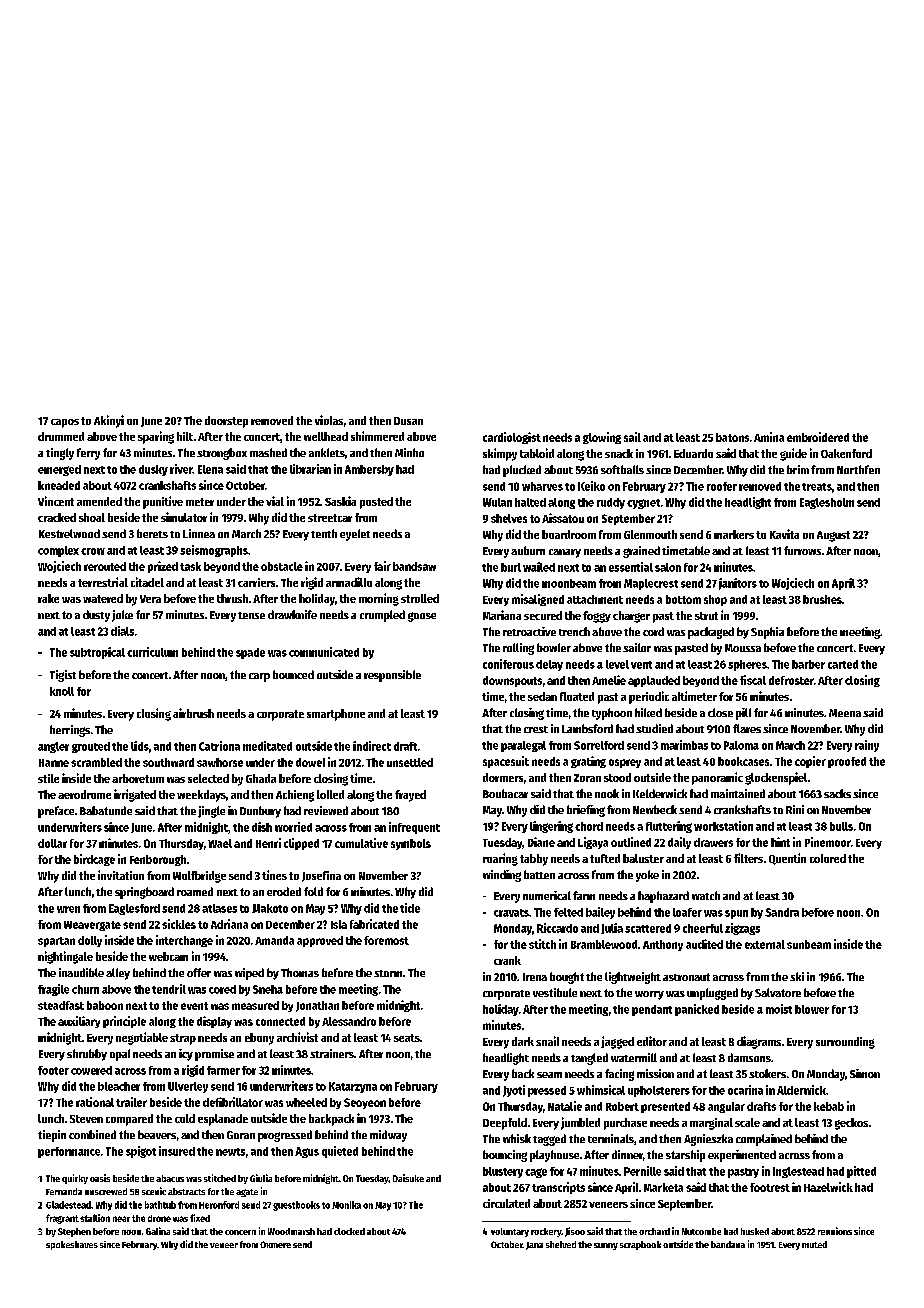  Describe the element at coordinates (53, 990) in the image. I see `fragile` at that location.
